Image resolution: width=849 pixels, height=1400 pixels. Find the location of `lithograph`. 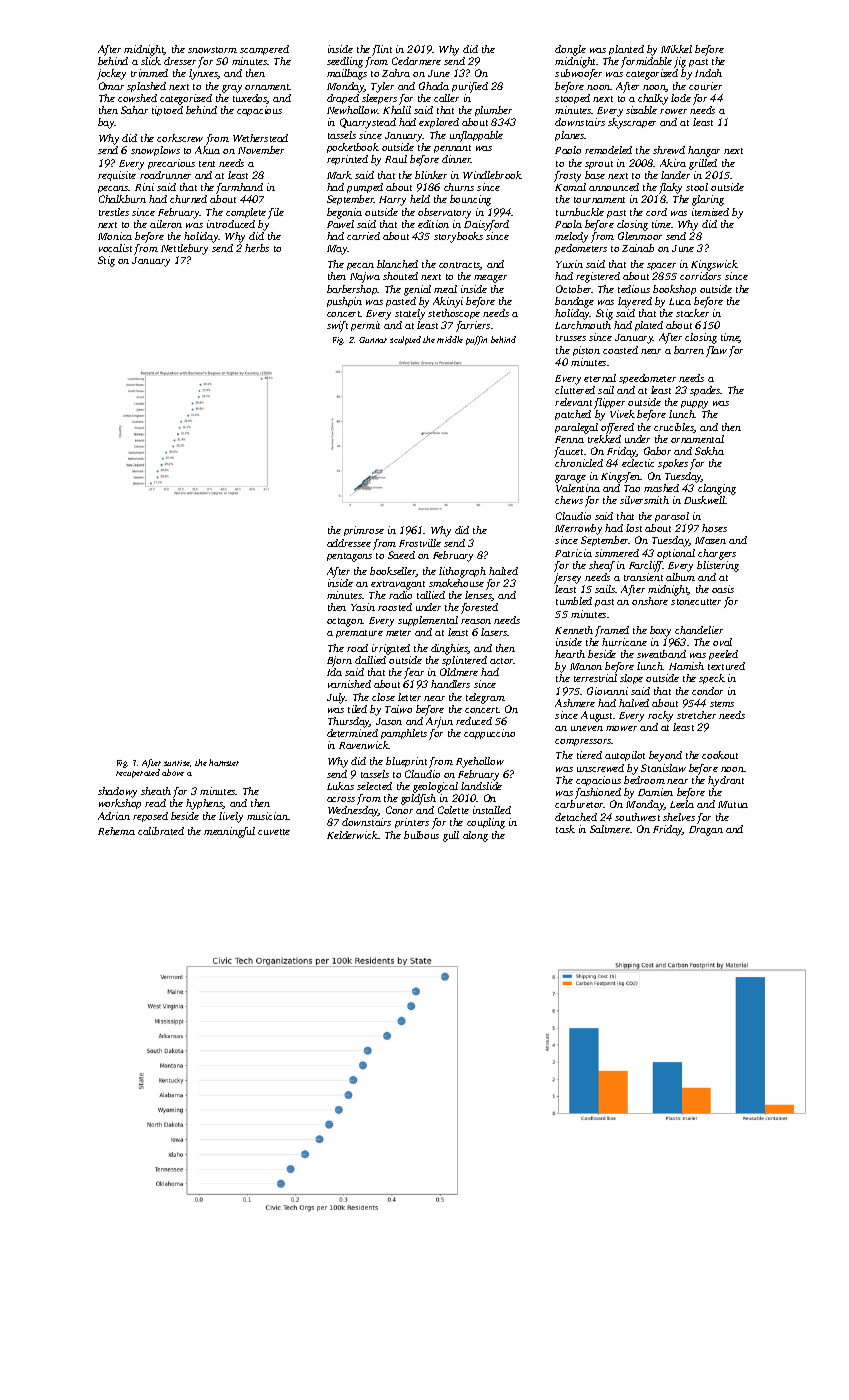

lithograph is located at coordinates (462, 572).
